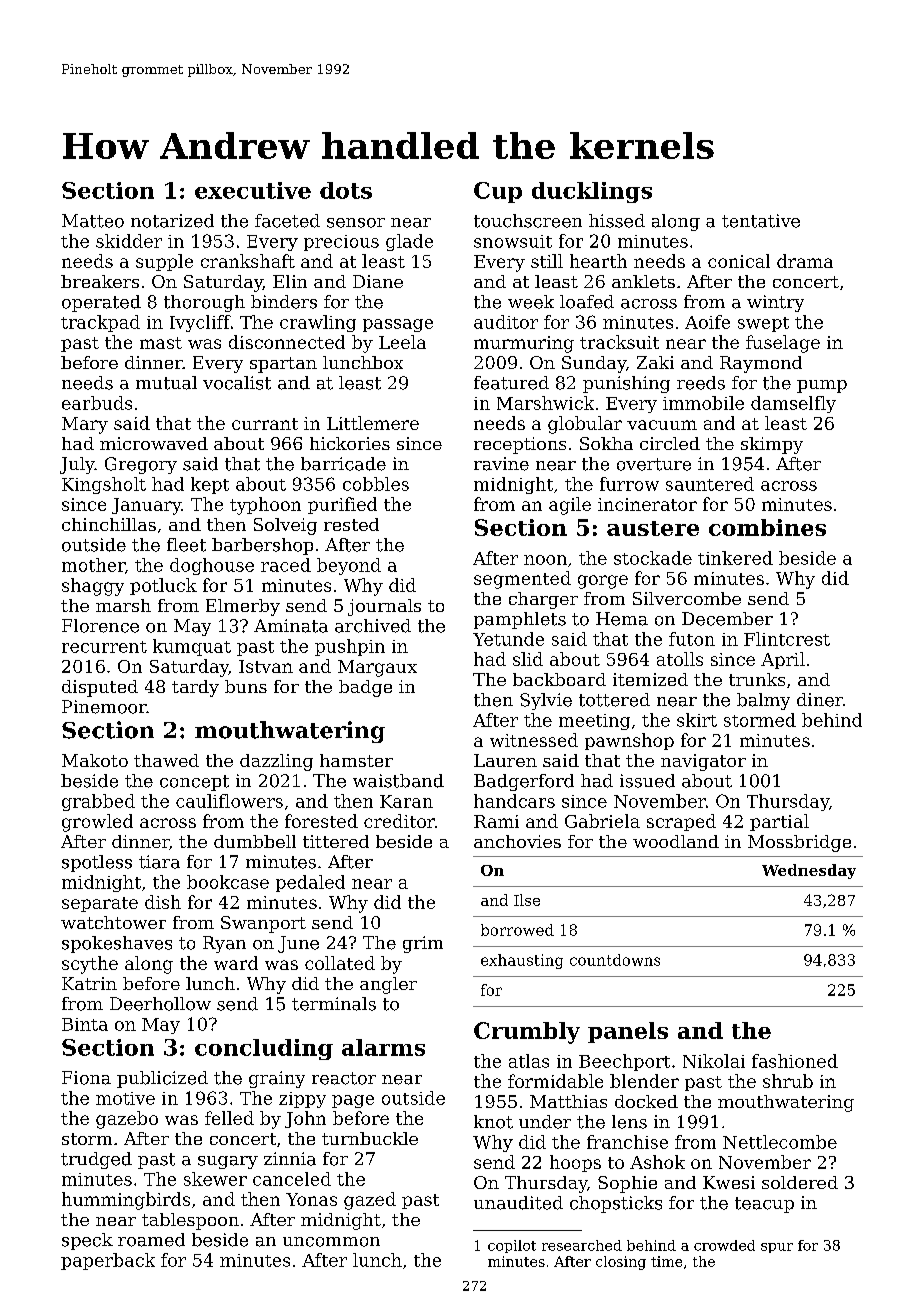  What do you see at coordinates (592, 192) in the screenshot?
I see `ducklings` at bounding box center [592, 192].
